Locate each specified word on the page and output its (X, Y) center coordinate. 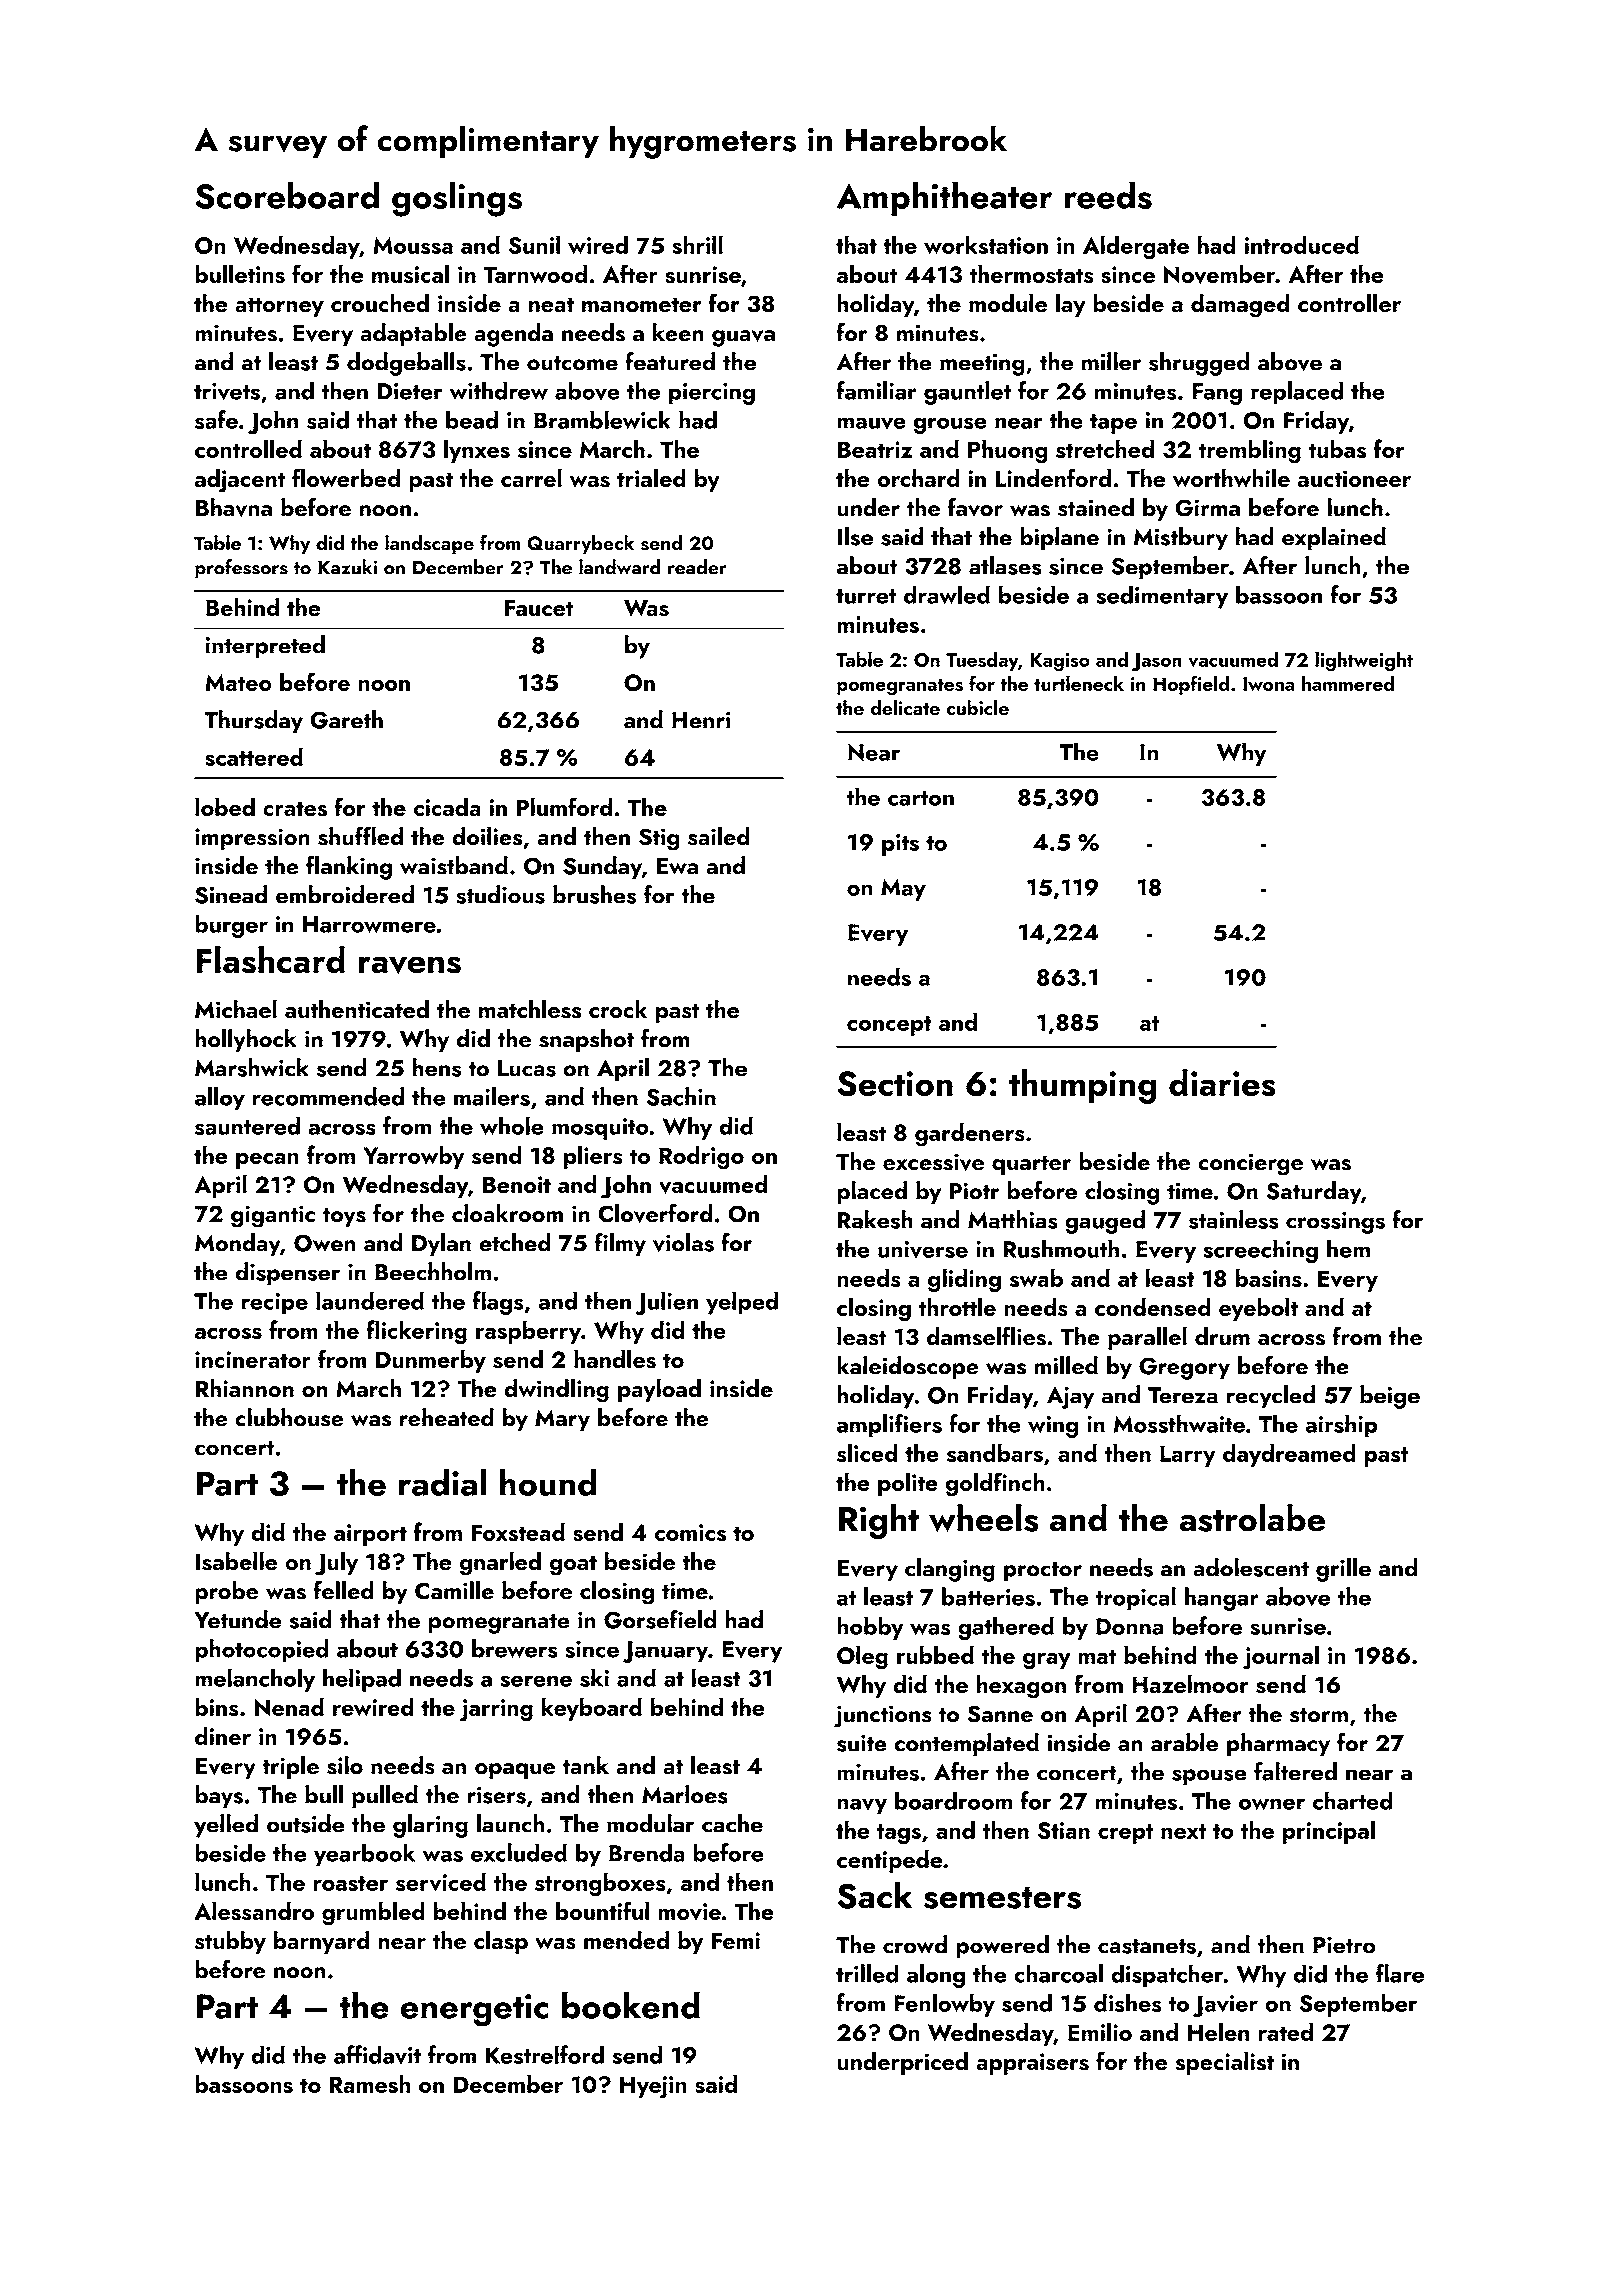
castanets (1147, 1946)
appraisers (1032, 2064)
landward (620, 567)
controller (1349, 303)
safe (216, 419)
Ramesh (369, 2084)
